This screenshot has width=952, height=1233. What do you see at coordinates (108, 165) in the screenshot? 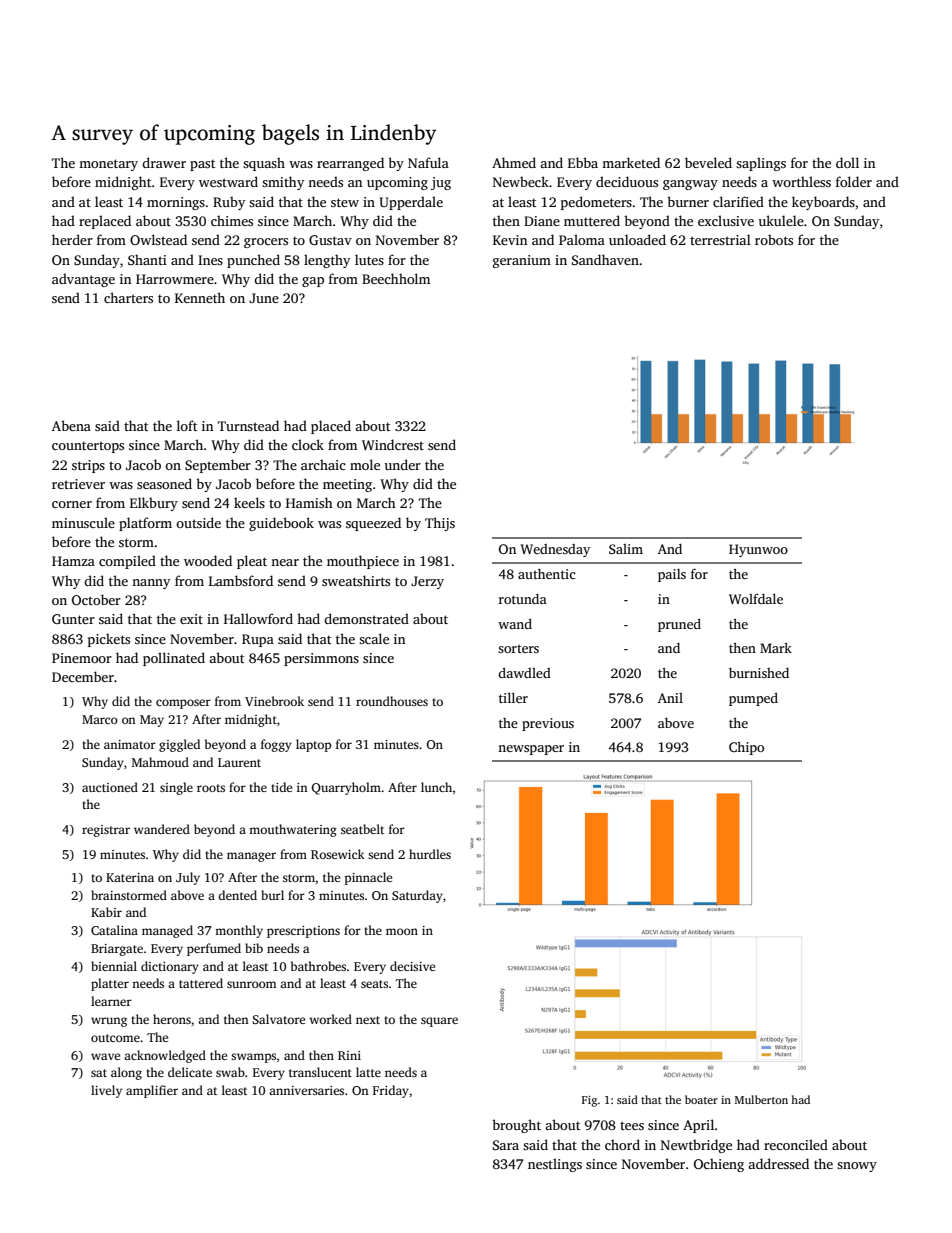
I see `monetary` at bounding box center [108, 165].
